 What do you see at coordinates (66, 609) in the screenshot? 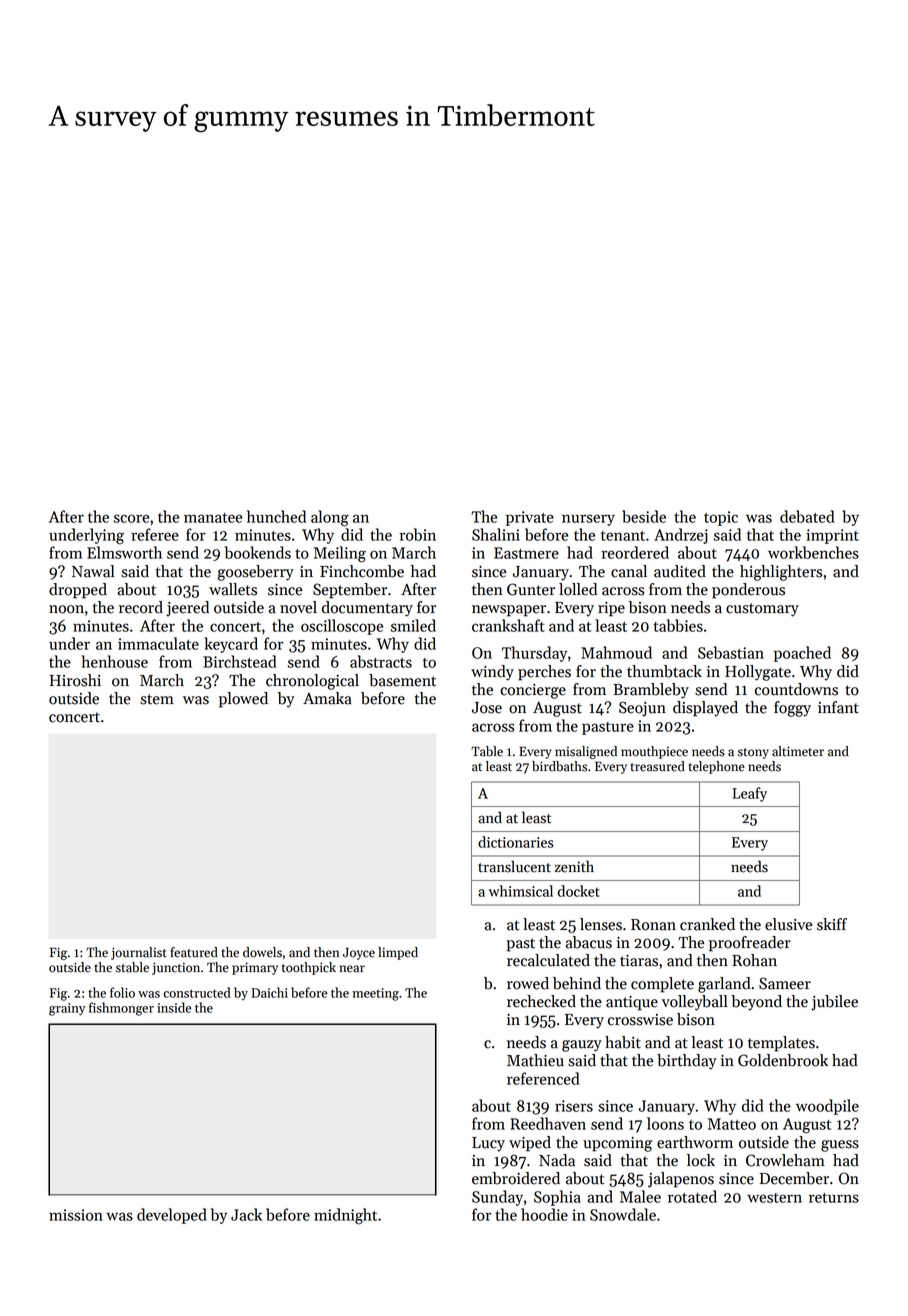
I see `noon` at bounding box center [66, 609].
